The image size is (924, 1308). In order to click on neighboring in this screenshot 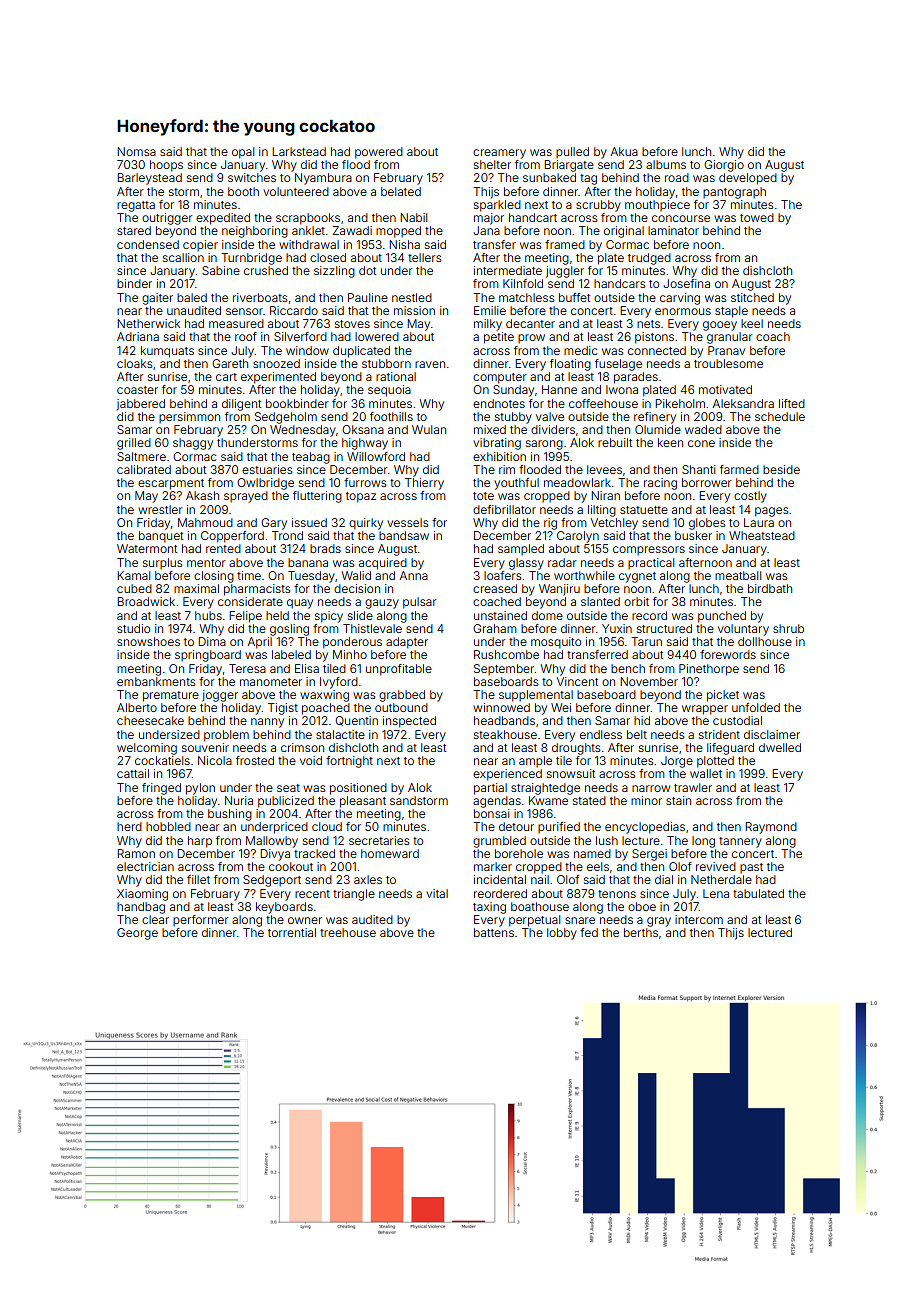, I will do `click(255, 232)`.
